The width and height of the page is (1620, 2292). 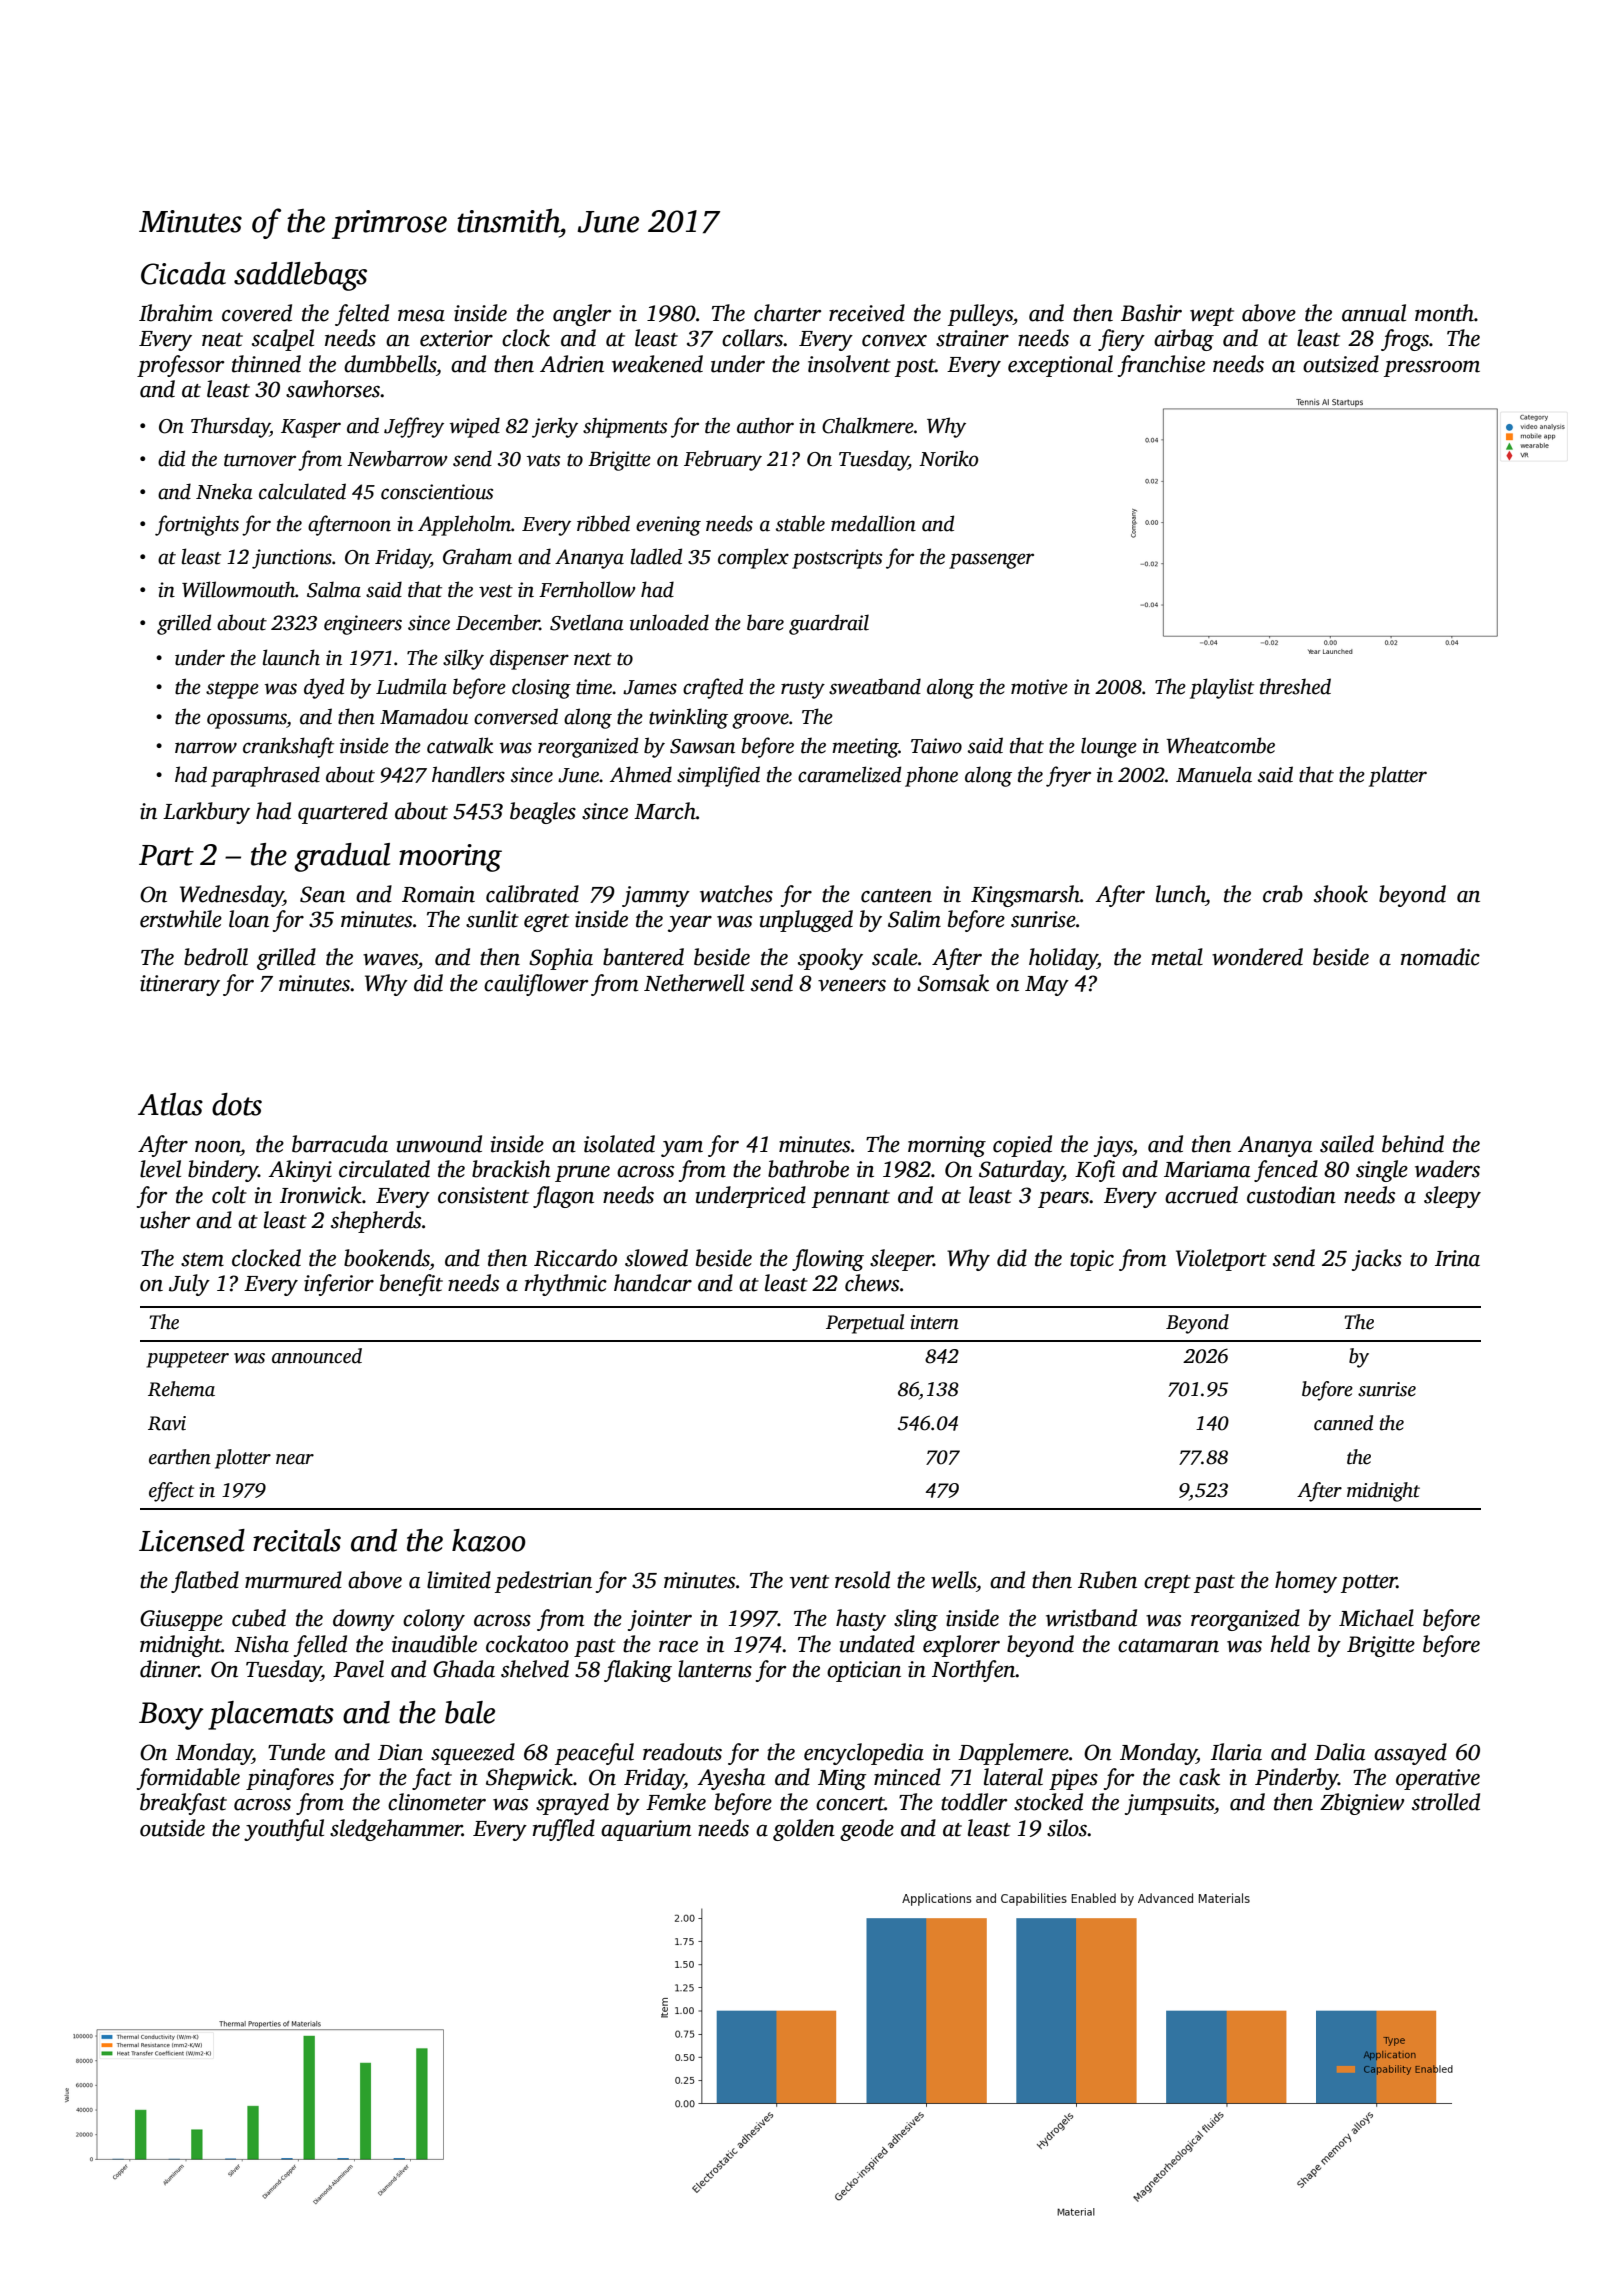 I want to click on formidable, so click(x=188, y=1779).
